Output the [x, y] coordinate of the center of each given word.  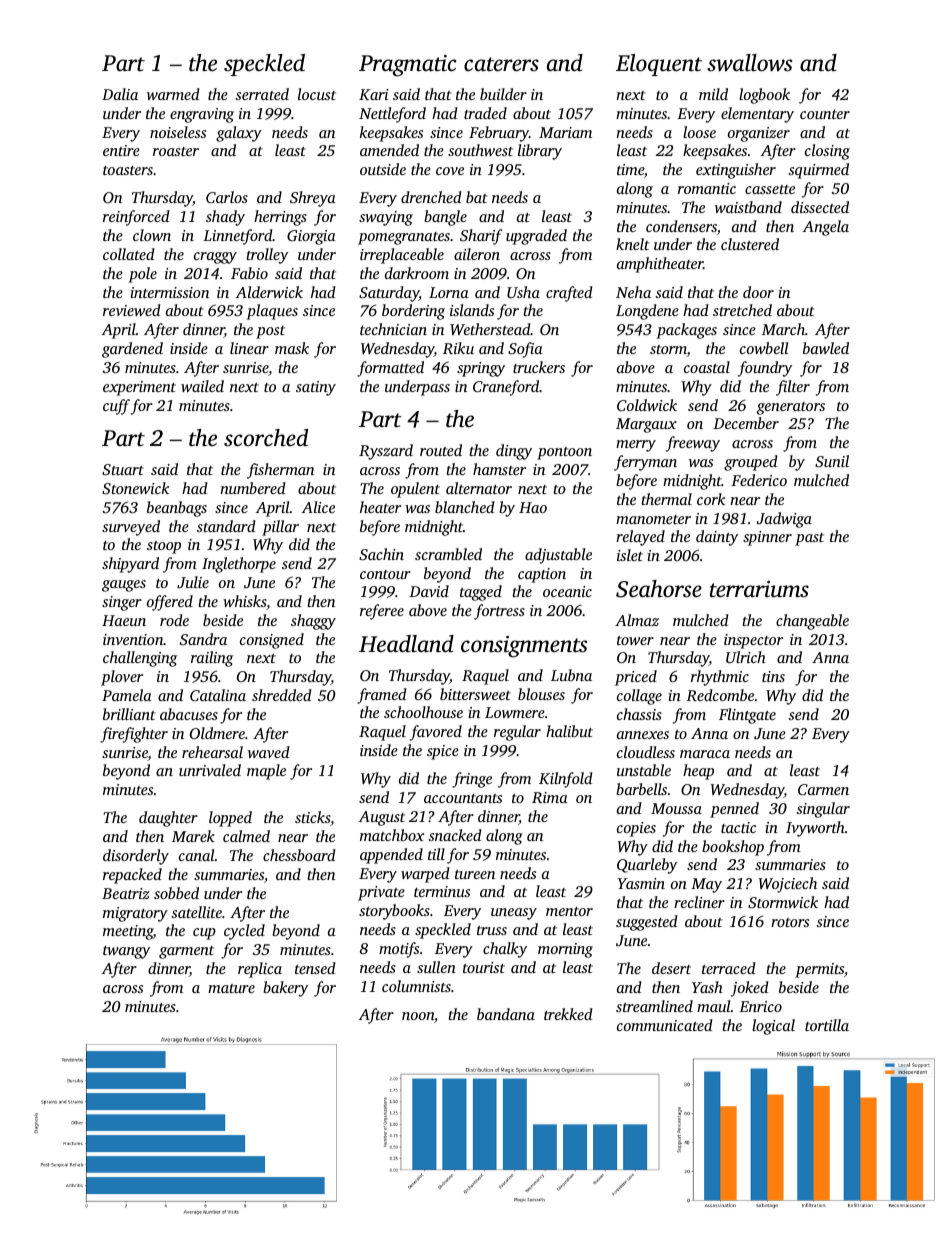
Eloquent [659, 65]
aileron [477, 254]
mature [231, 988]
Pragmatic [408, 66]
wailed [202, 386]
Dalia [120, 94]
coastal [707, 367]
